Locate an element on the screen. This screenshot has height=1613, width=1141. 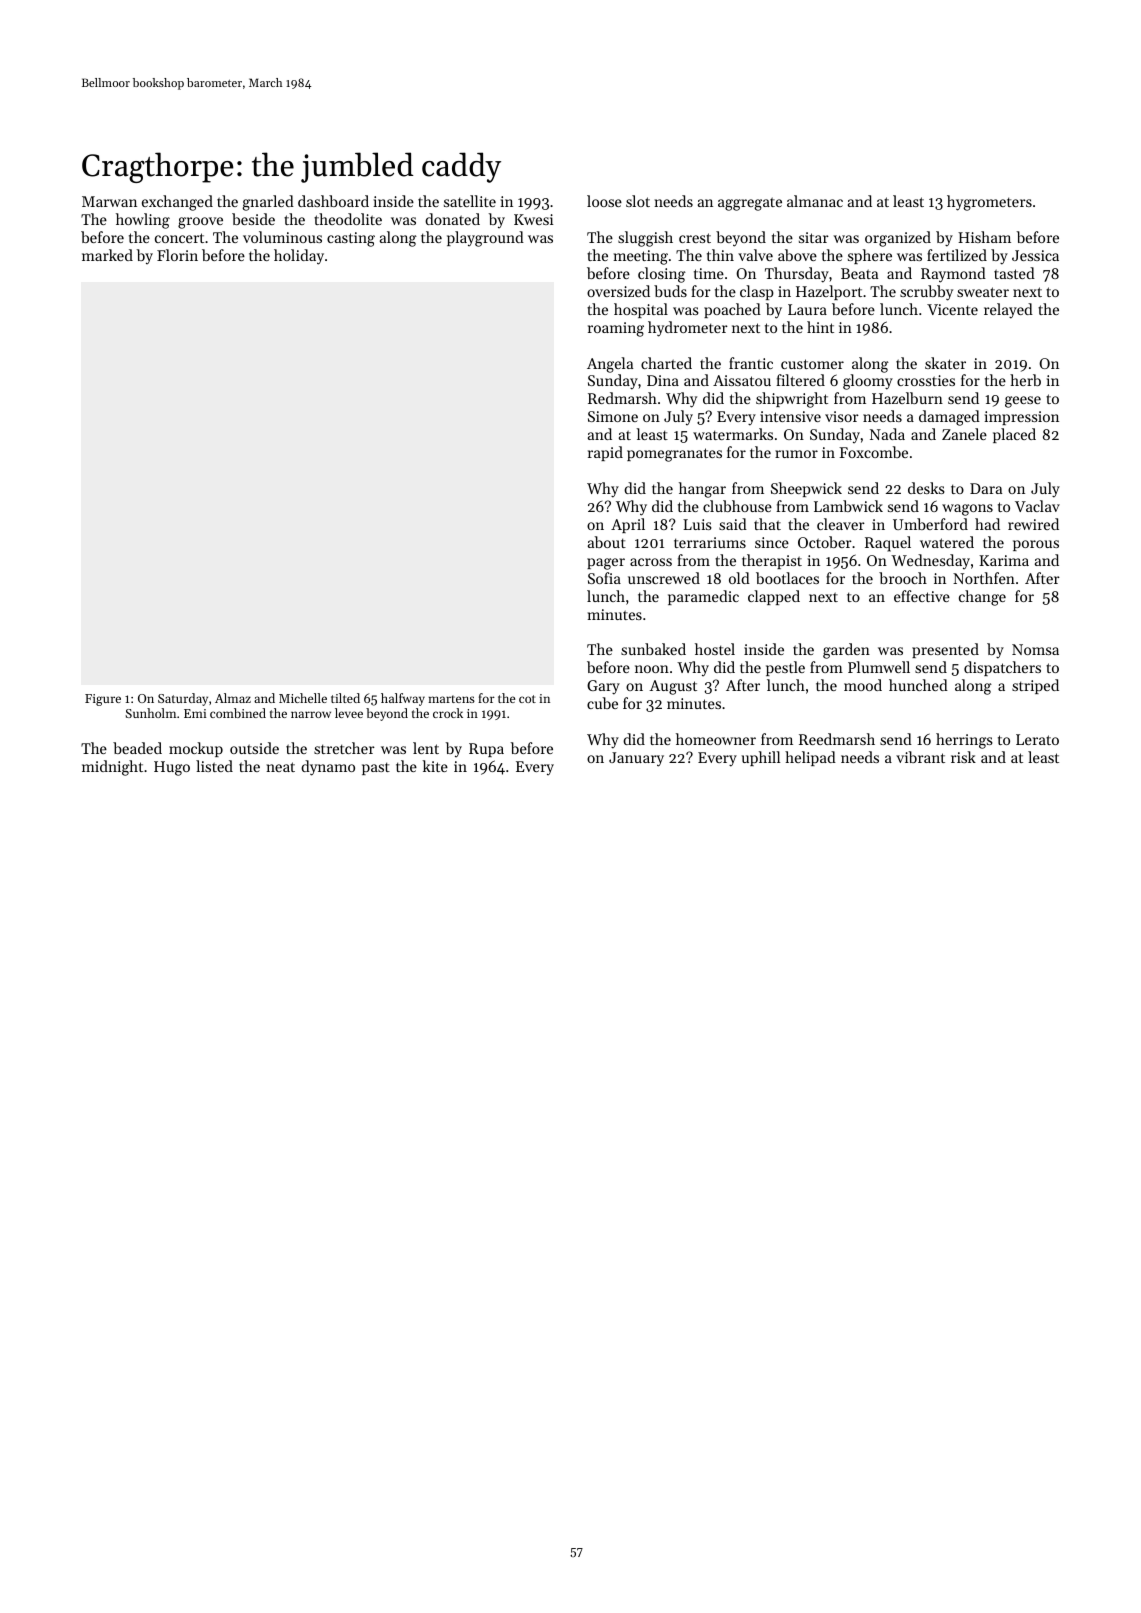
hygrometers is located at coordinates (989, 203).
